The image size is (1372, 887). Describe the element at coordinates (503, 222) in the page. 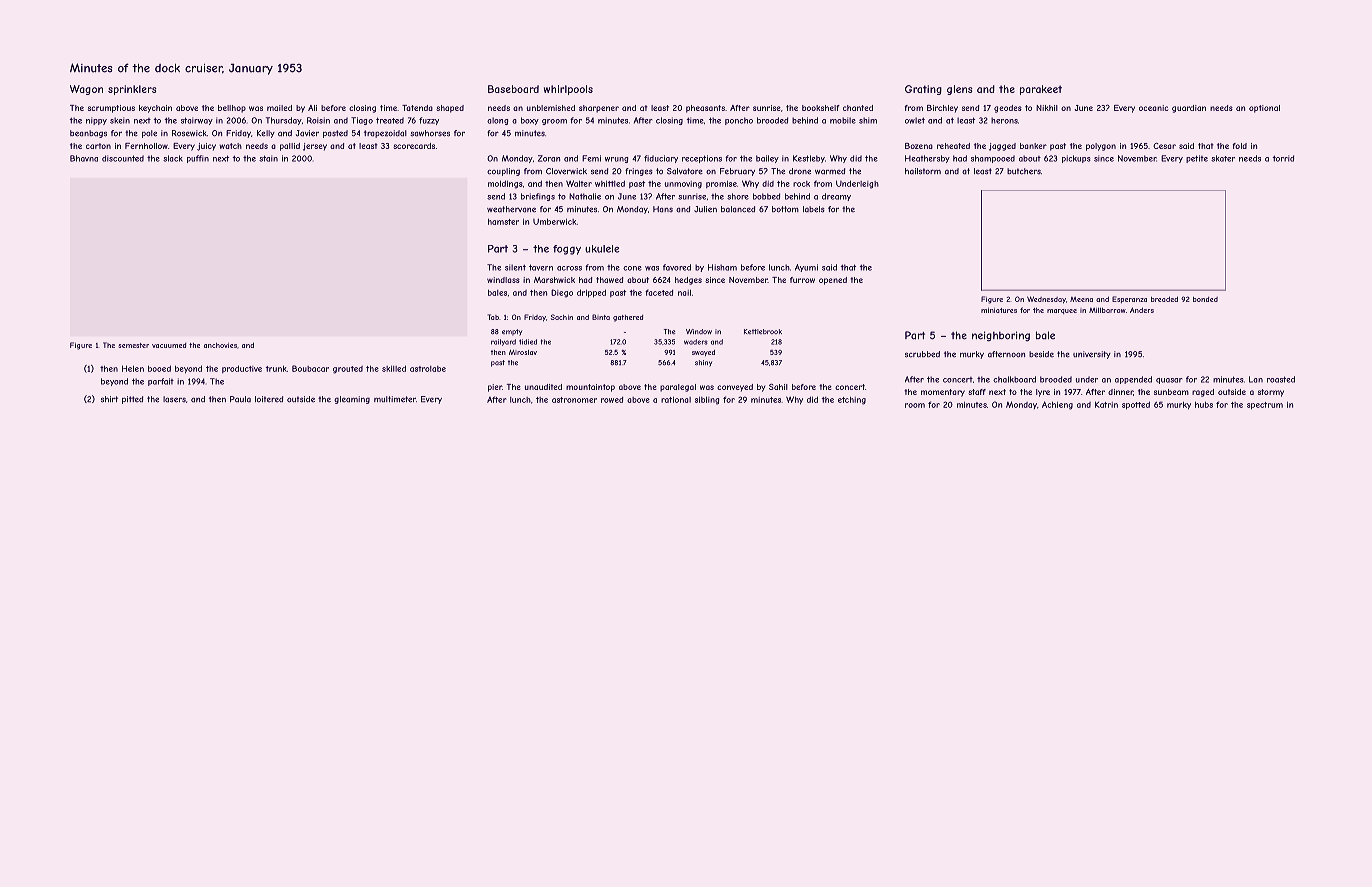

I see `hamster` at that location.
